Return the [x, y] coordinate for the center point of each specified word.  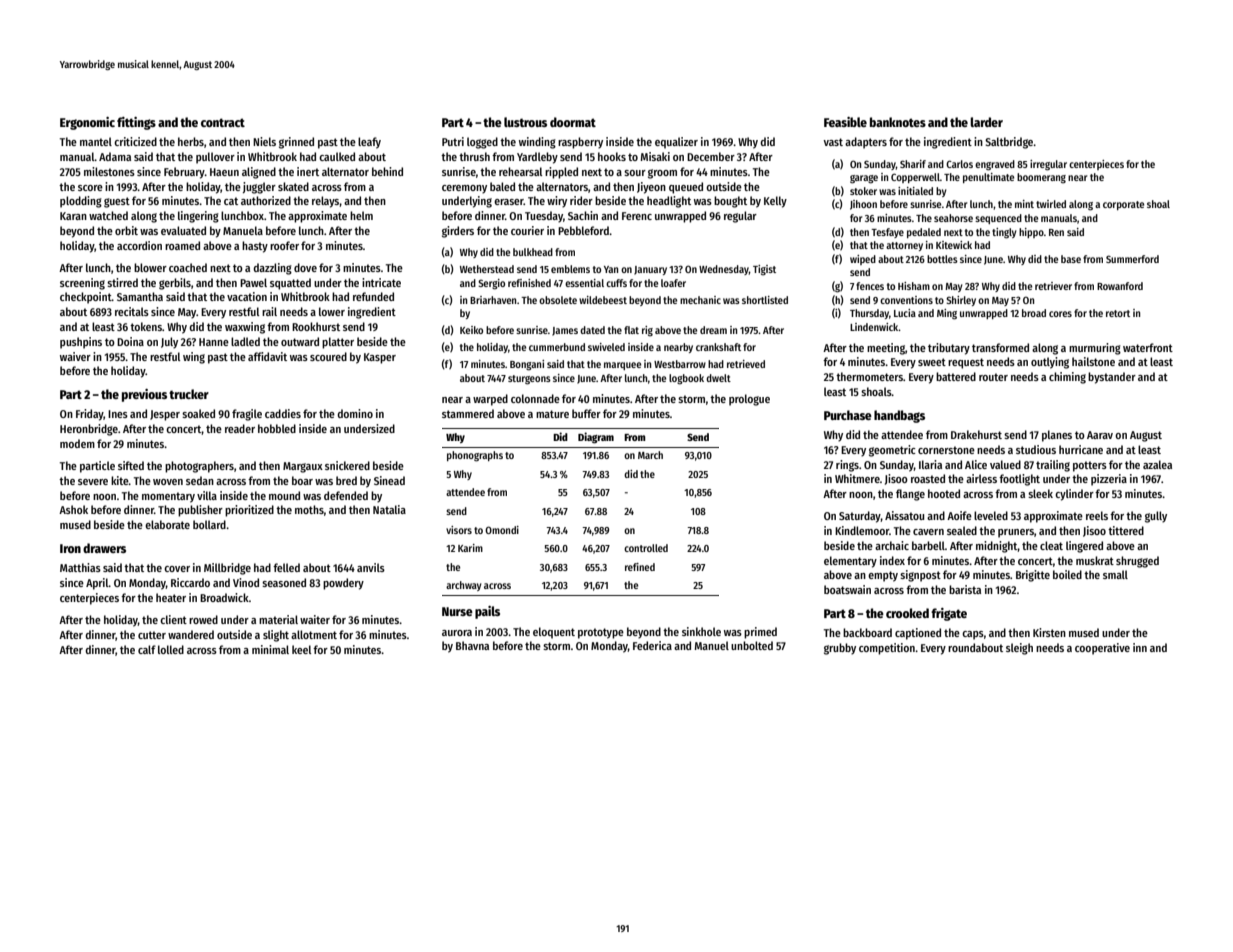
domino [355, 413]
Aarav [1100, 435]
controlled [646, 548]
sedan [200, 480]
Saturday [860, 517]
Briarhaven [493, 300]
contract [223, 122]
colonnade [535, 398]
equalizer [676, 143]
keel [301, 649]
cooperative [1102, 649]
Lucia [905, 313]
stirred [122, 282]
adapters [866, 143]
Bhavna [472, 645]
